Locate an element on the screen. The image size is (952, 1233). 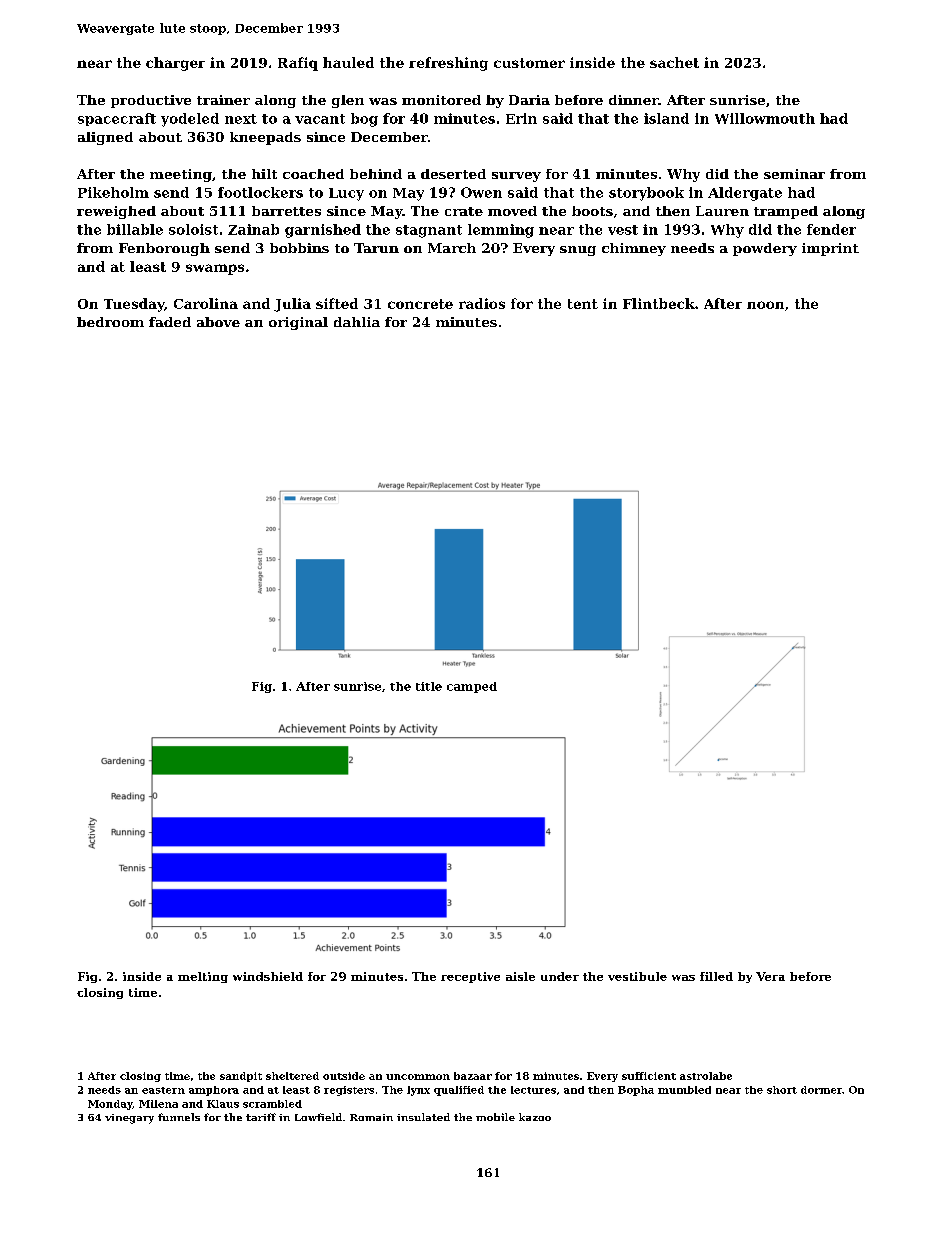
Flintbeck is located at coordinates (659, 303).
